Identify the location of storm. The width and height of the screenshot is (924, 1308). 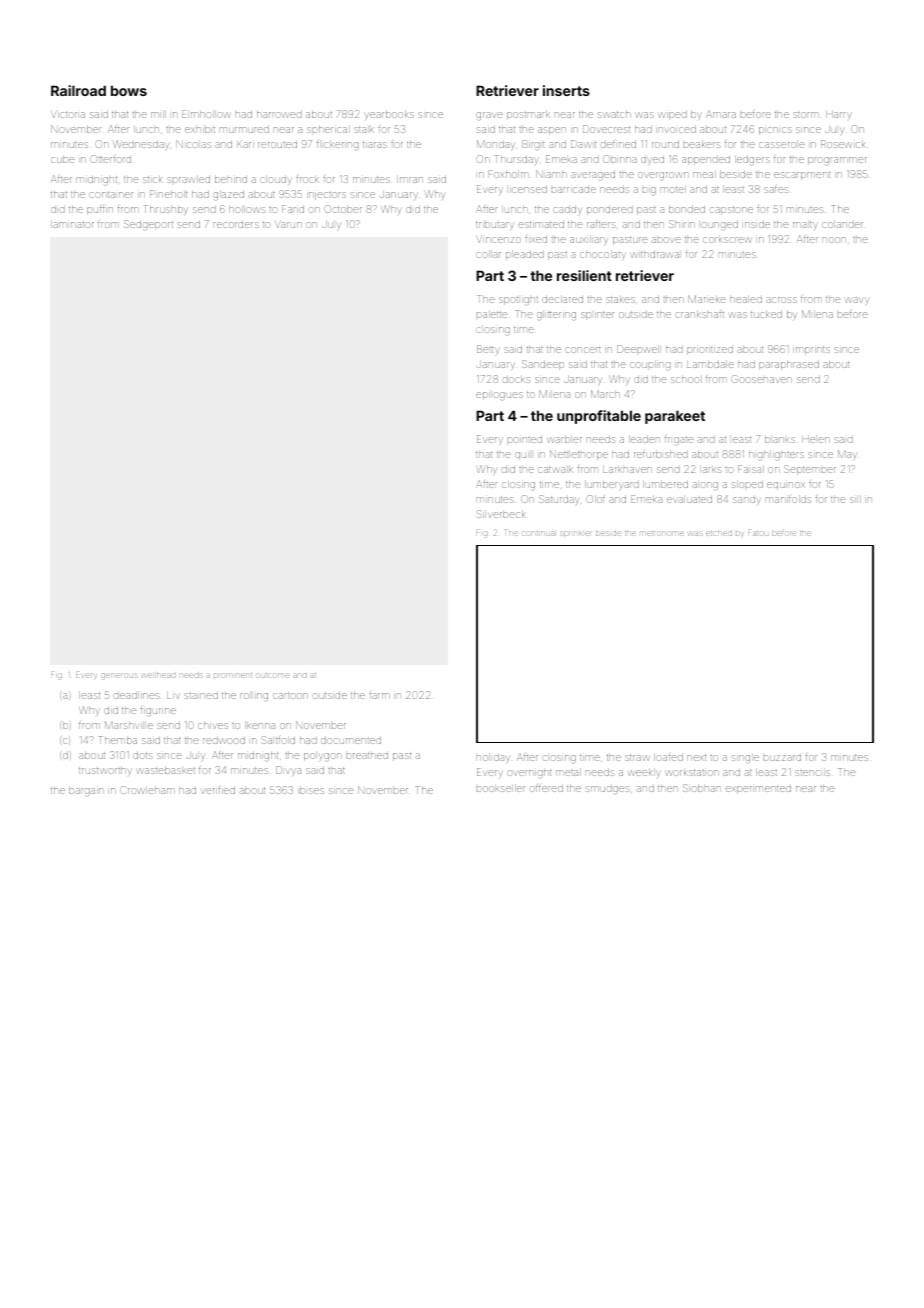
(805, 114).
